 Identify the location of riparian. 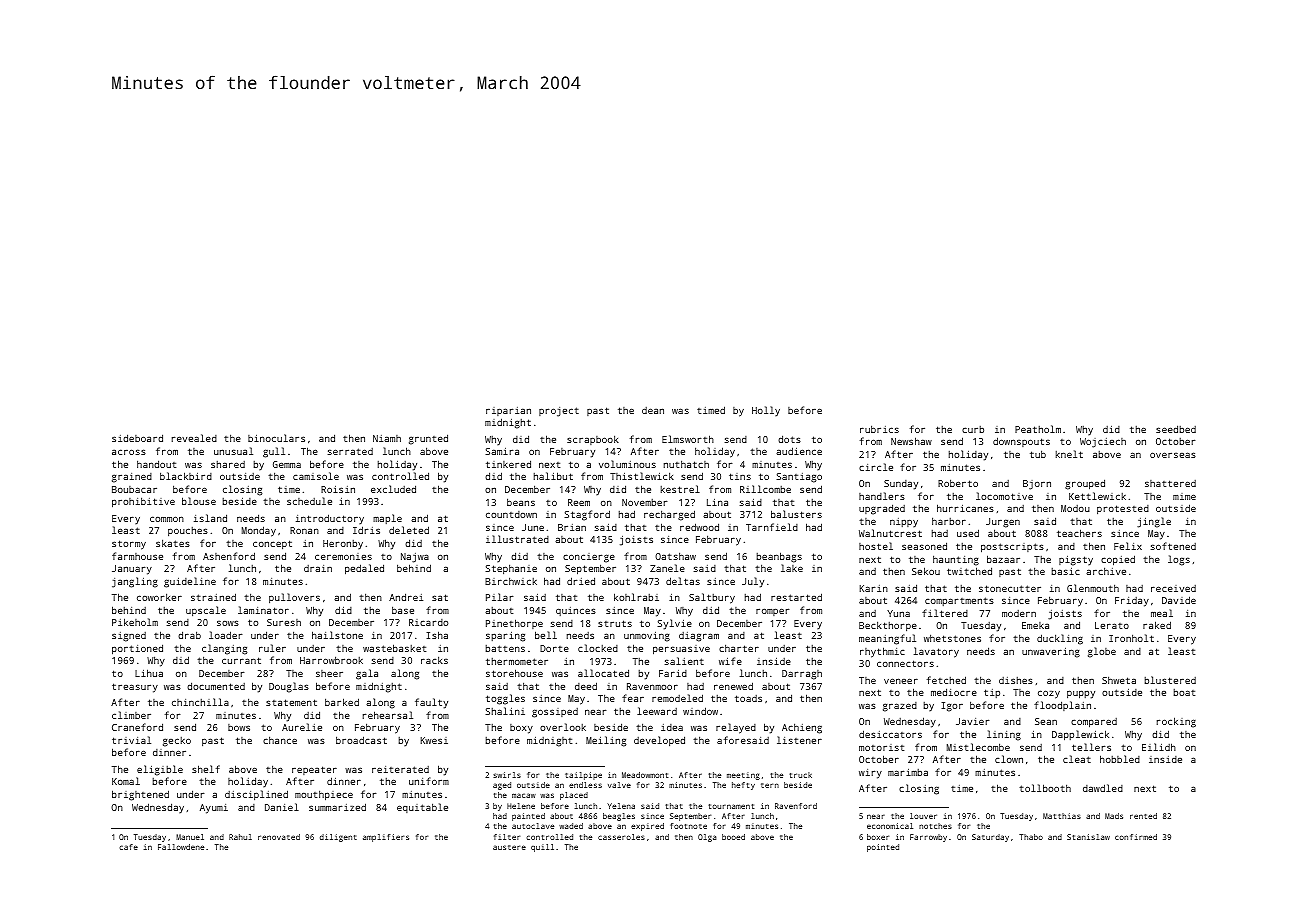
(508, 411).
